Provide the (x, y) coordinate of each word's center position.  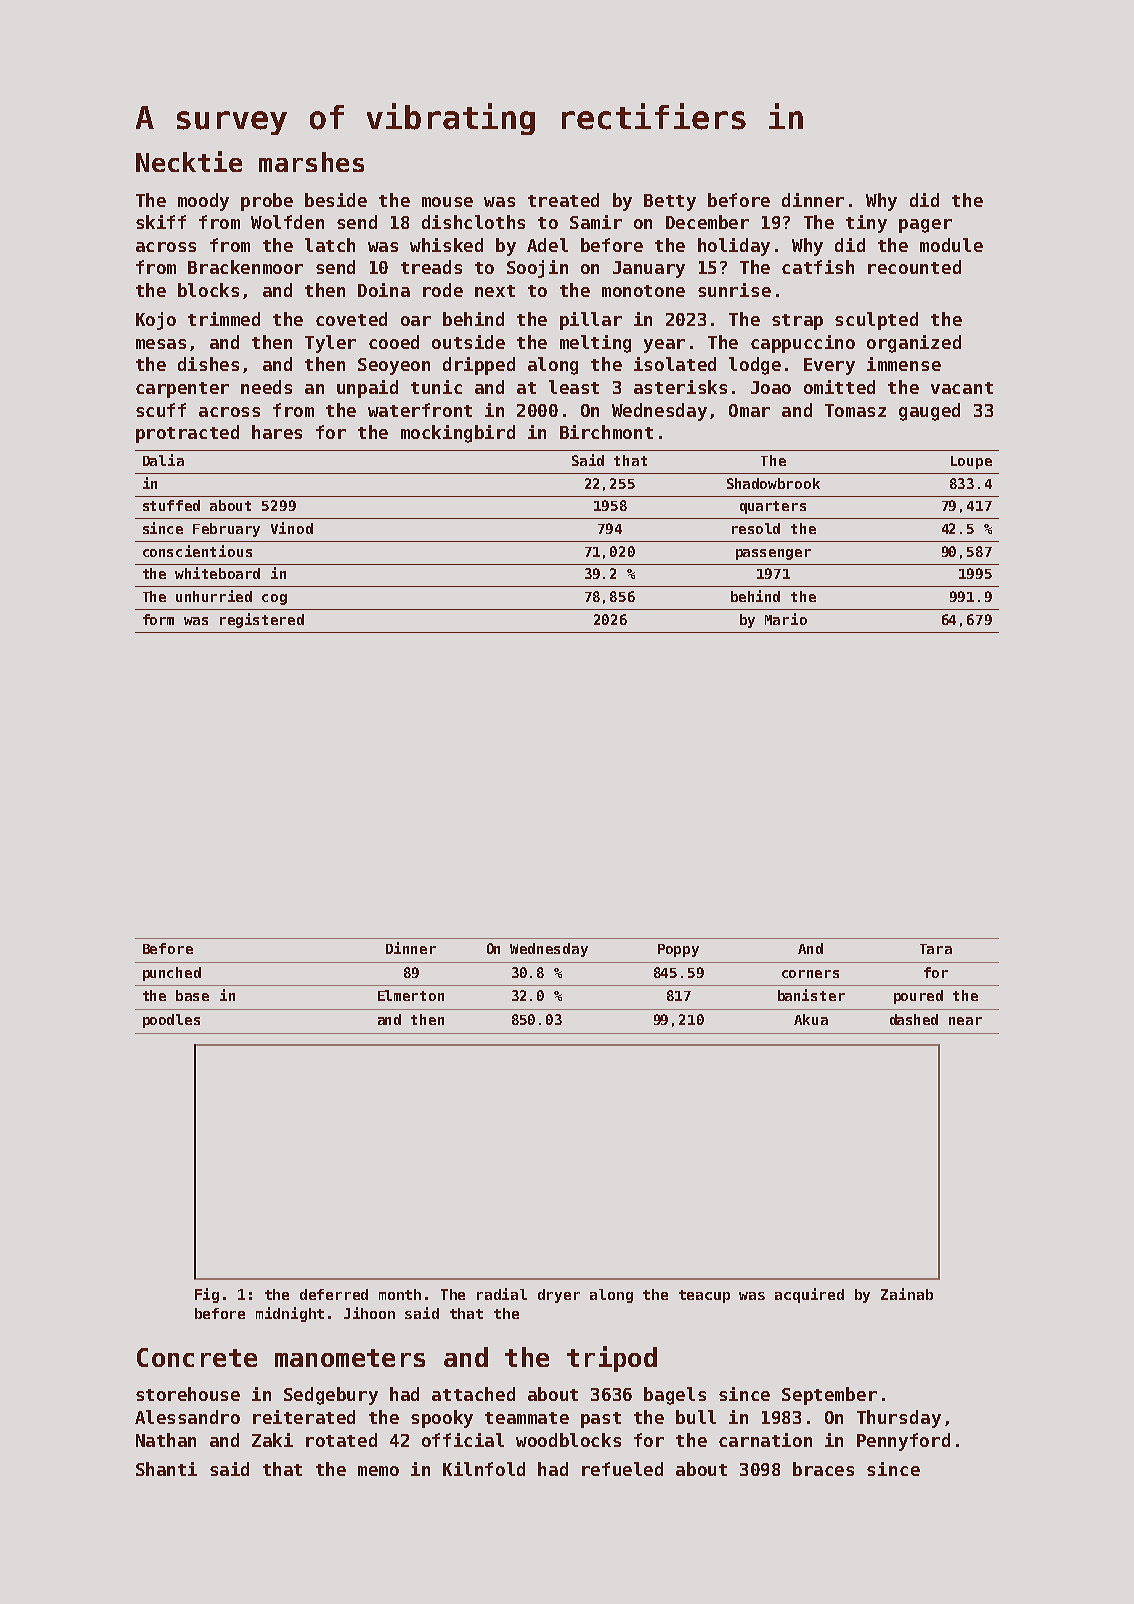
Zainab (907, 1294)
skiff (161, 222)
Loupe (971, 462)
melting (595, 344)
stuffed (171, 505)
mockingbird (458, 434)
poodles (171, 1021)
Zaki (272, 1440)
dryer (559, 1296)
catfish (818, 267)
